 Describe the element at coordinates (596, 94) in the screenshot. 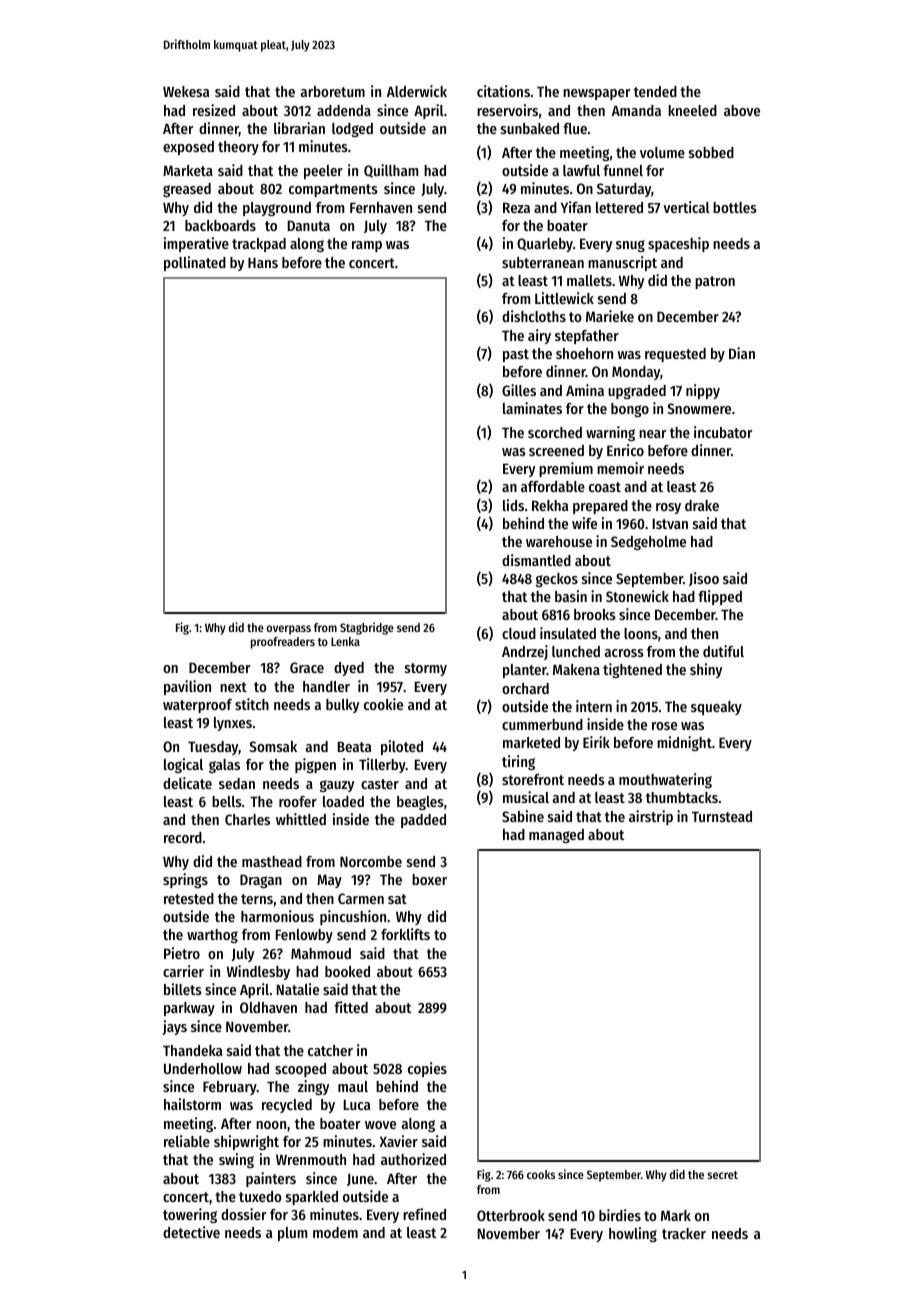

I see `newspaper` at that location.
